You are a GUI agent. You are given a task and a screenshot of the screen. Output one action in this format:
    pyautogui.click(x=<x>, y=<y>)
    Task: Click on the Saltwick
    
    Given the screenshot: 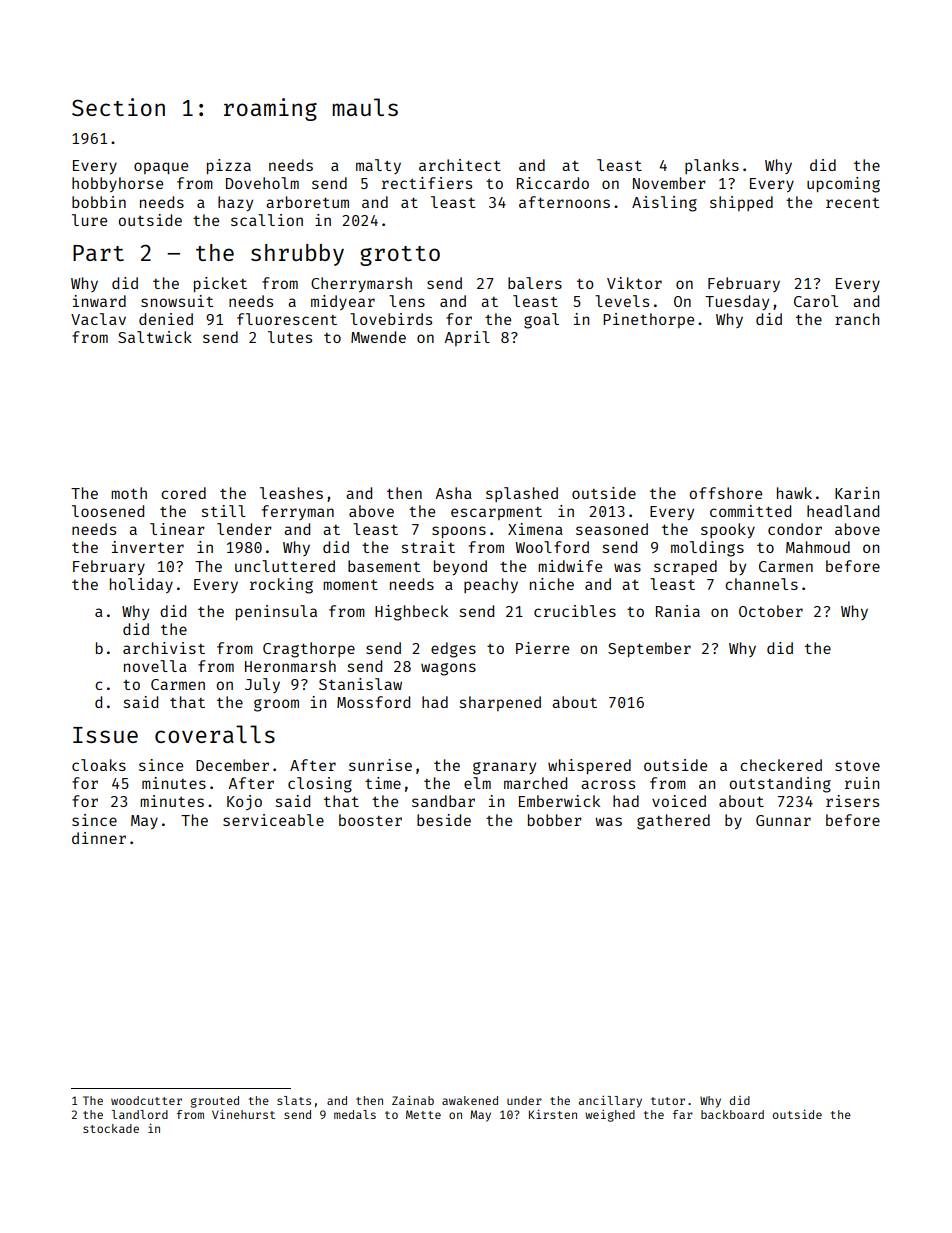 What is the action you would take?
    pyautogui.click(x=155, y=337)
